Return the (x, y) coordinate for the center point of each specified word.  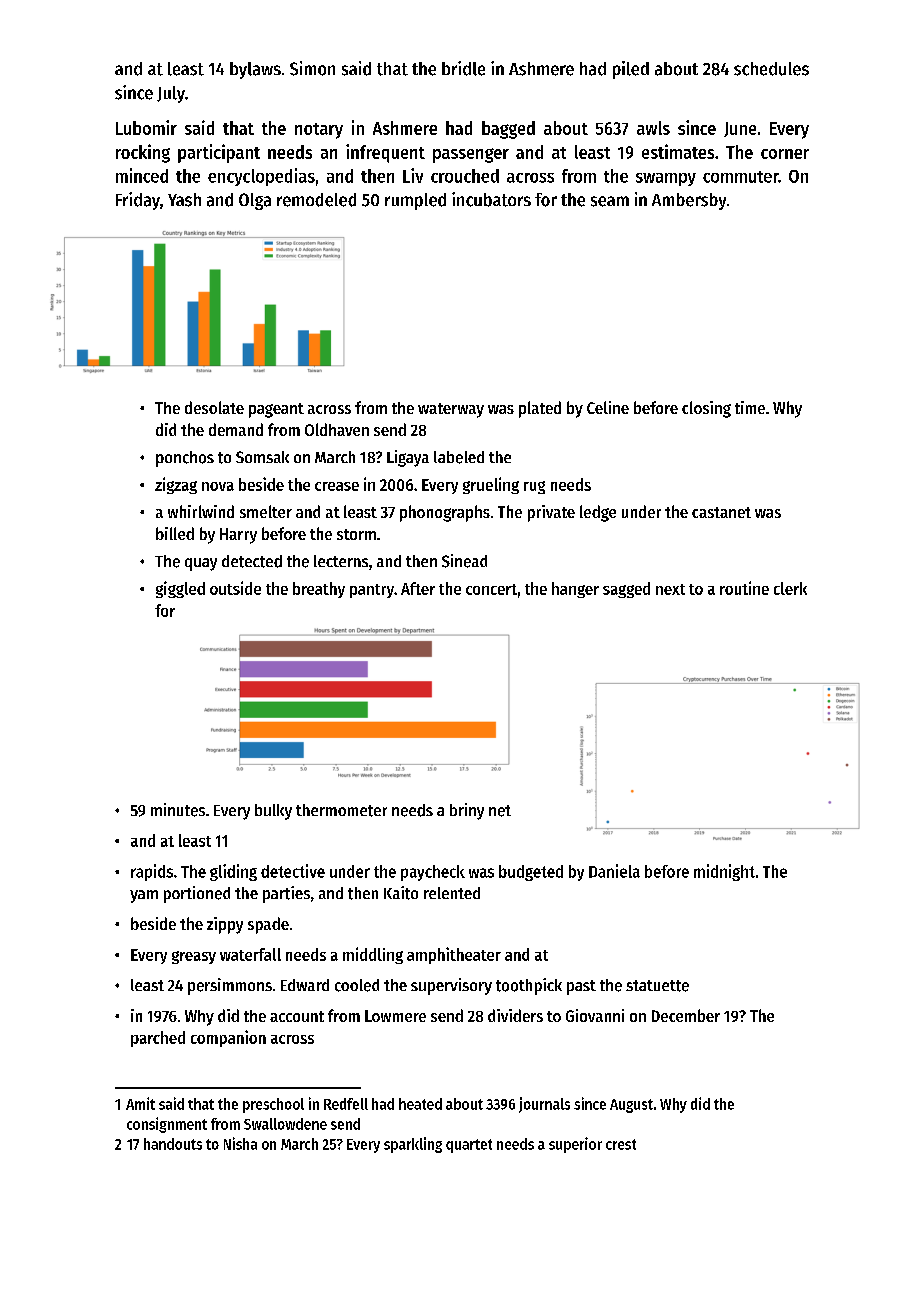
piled (631, 70)
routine (744, 588)
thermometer (341, 810)
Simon (312, 68)
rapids (152, 872)
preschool (273, 1105)
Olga (255, 201)
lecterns (341, 561)
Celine (608, 407)
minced (142, 175)
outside (235, 588)
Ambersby (689, 201)
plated (540, 409)
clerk (790, 588)
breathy (319, 590)
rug (534, 487)
